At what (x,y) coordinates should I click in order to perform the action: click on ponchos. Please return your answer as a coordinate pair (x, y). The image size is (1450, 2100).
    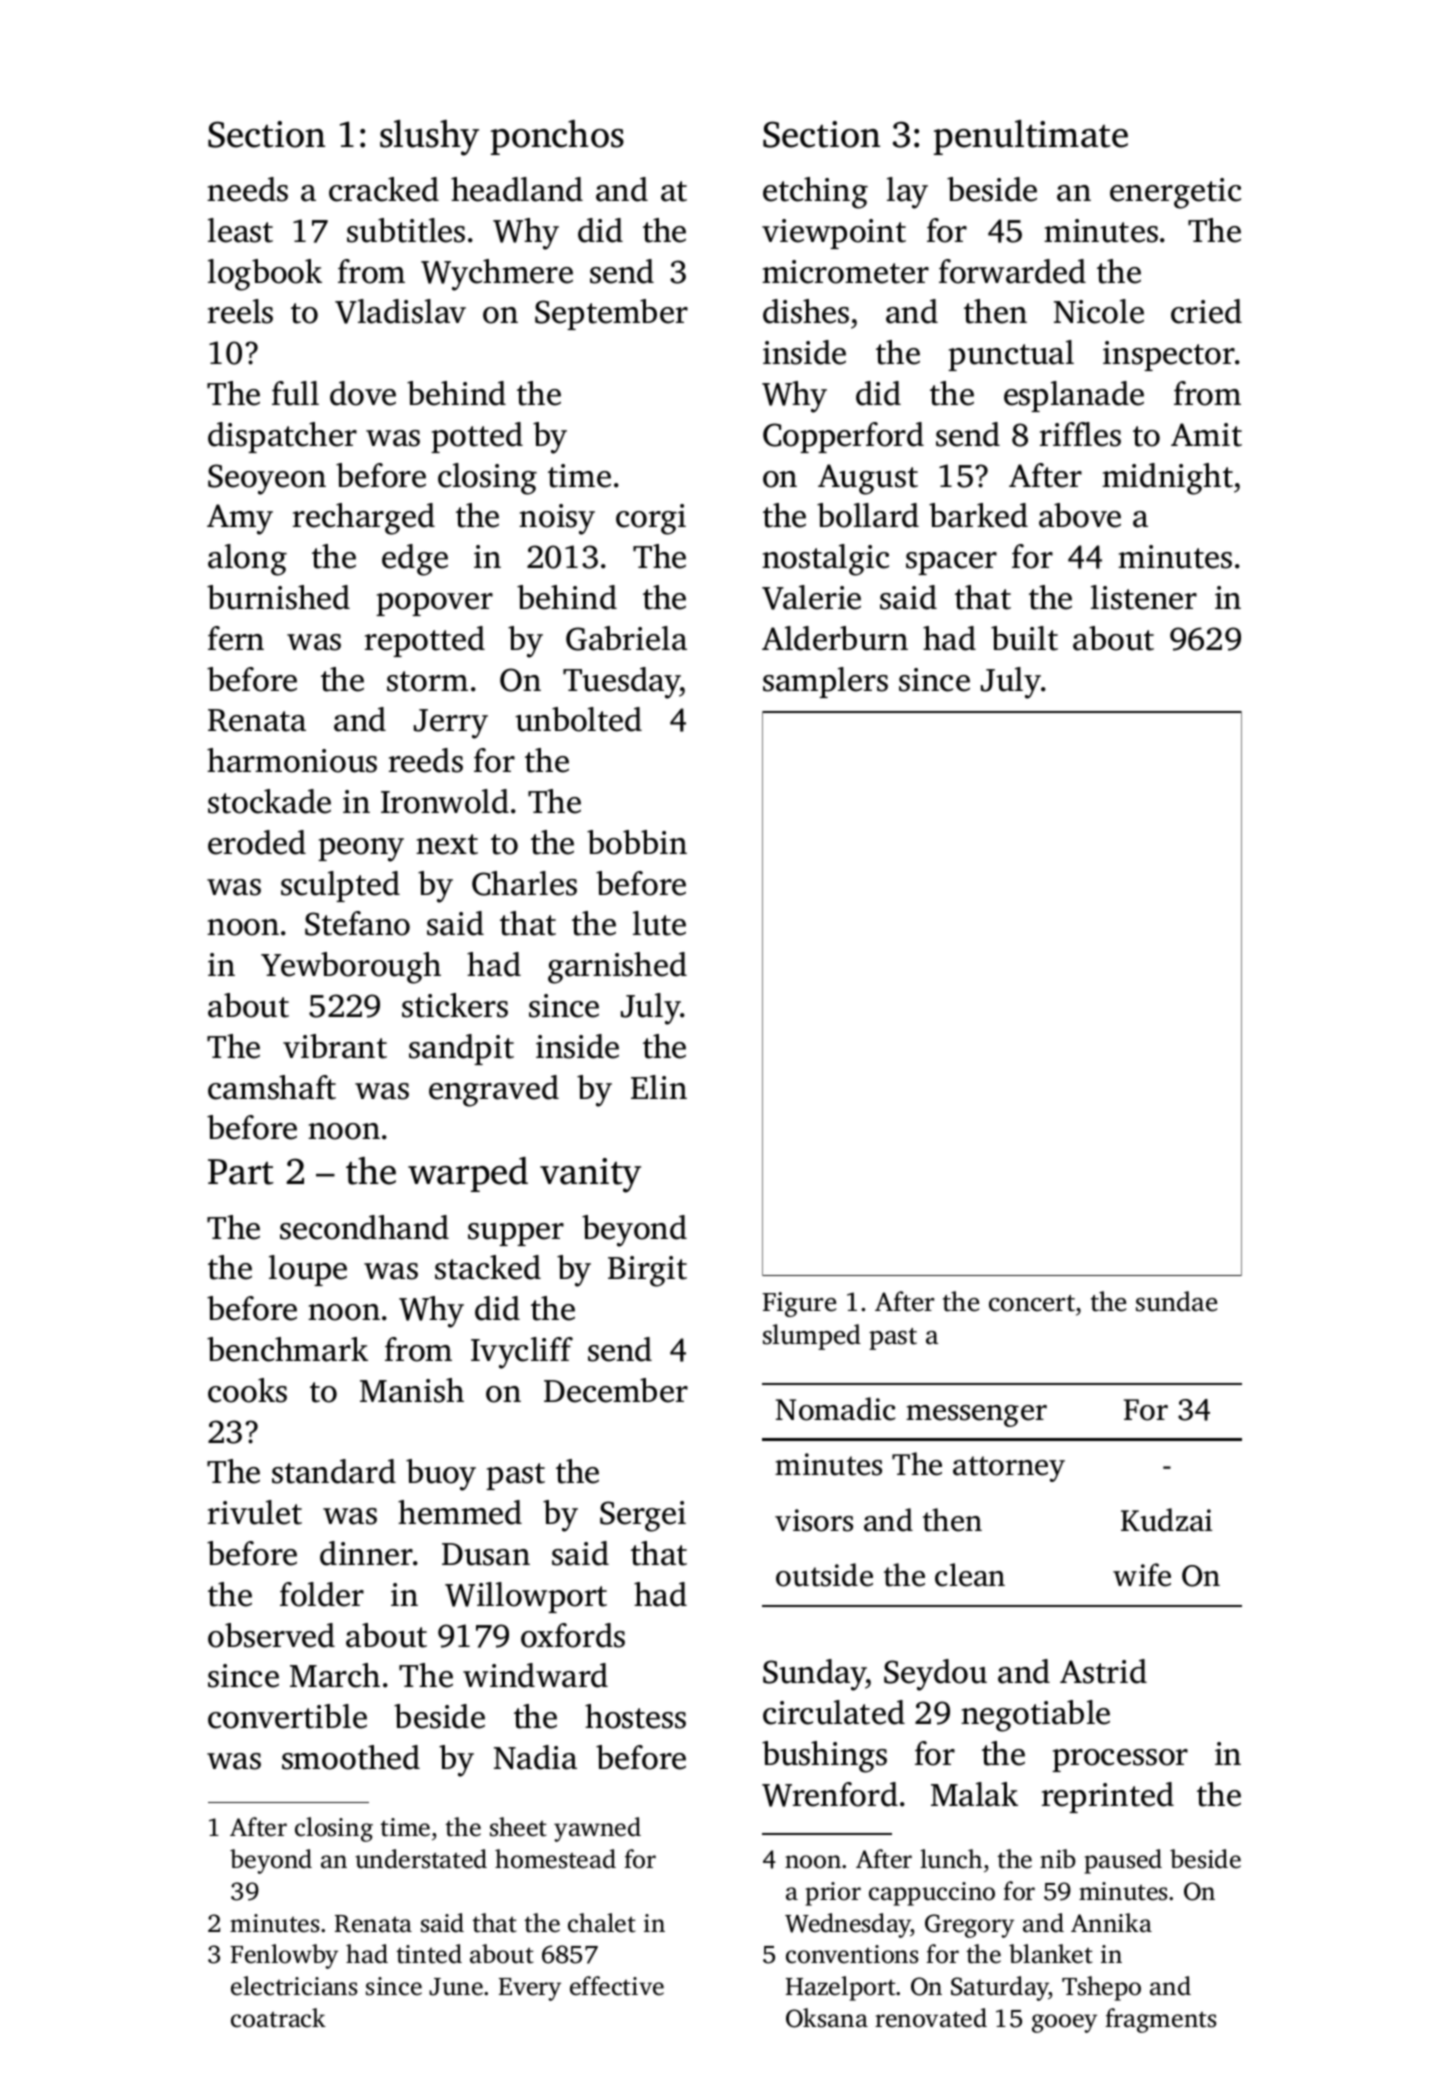
    Looking at the image, I should click on (557, 137).
